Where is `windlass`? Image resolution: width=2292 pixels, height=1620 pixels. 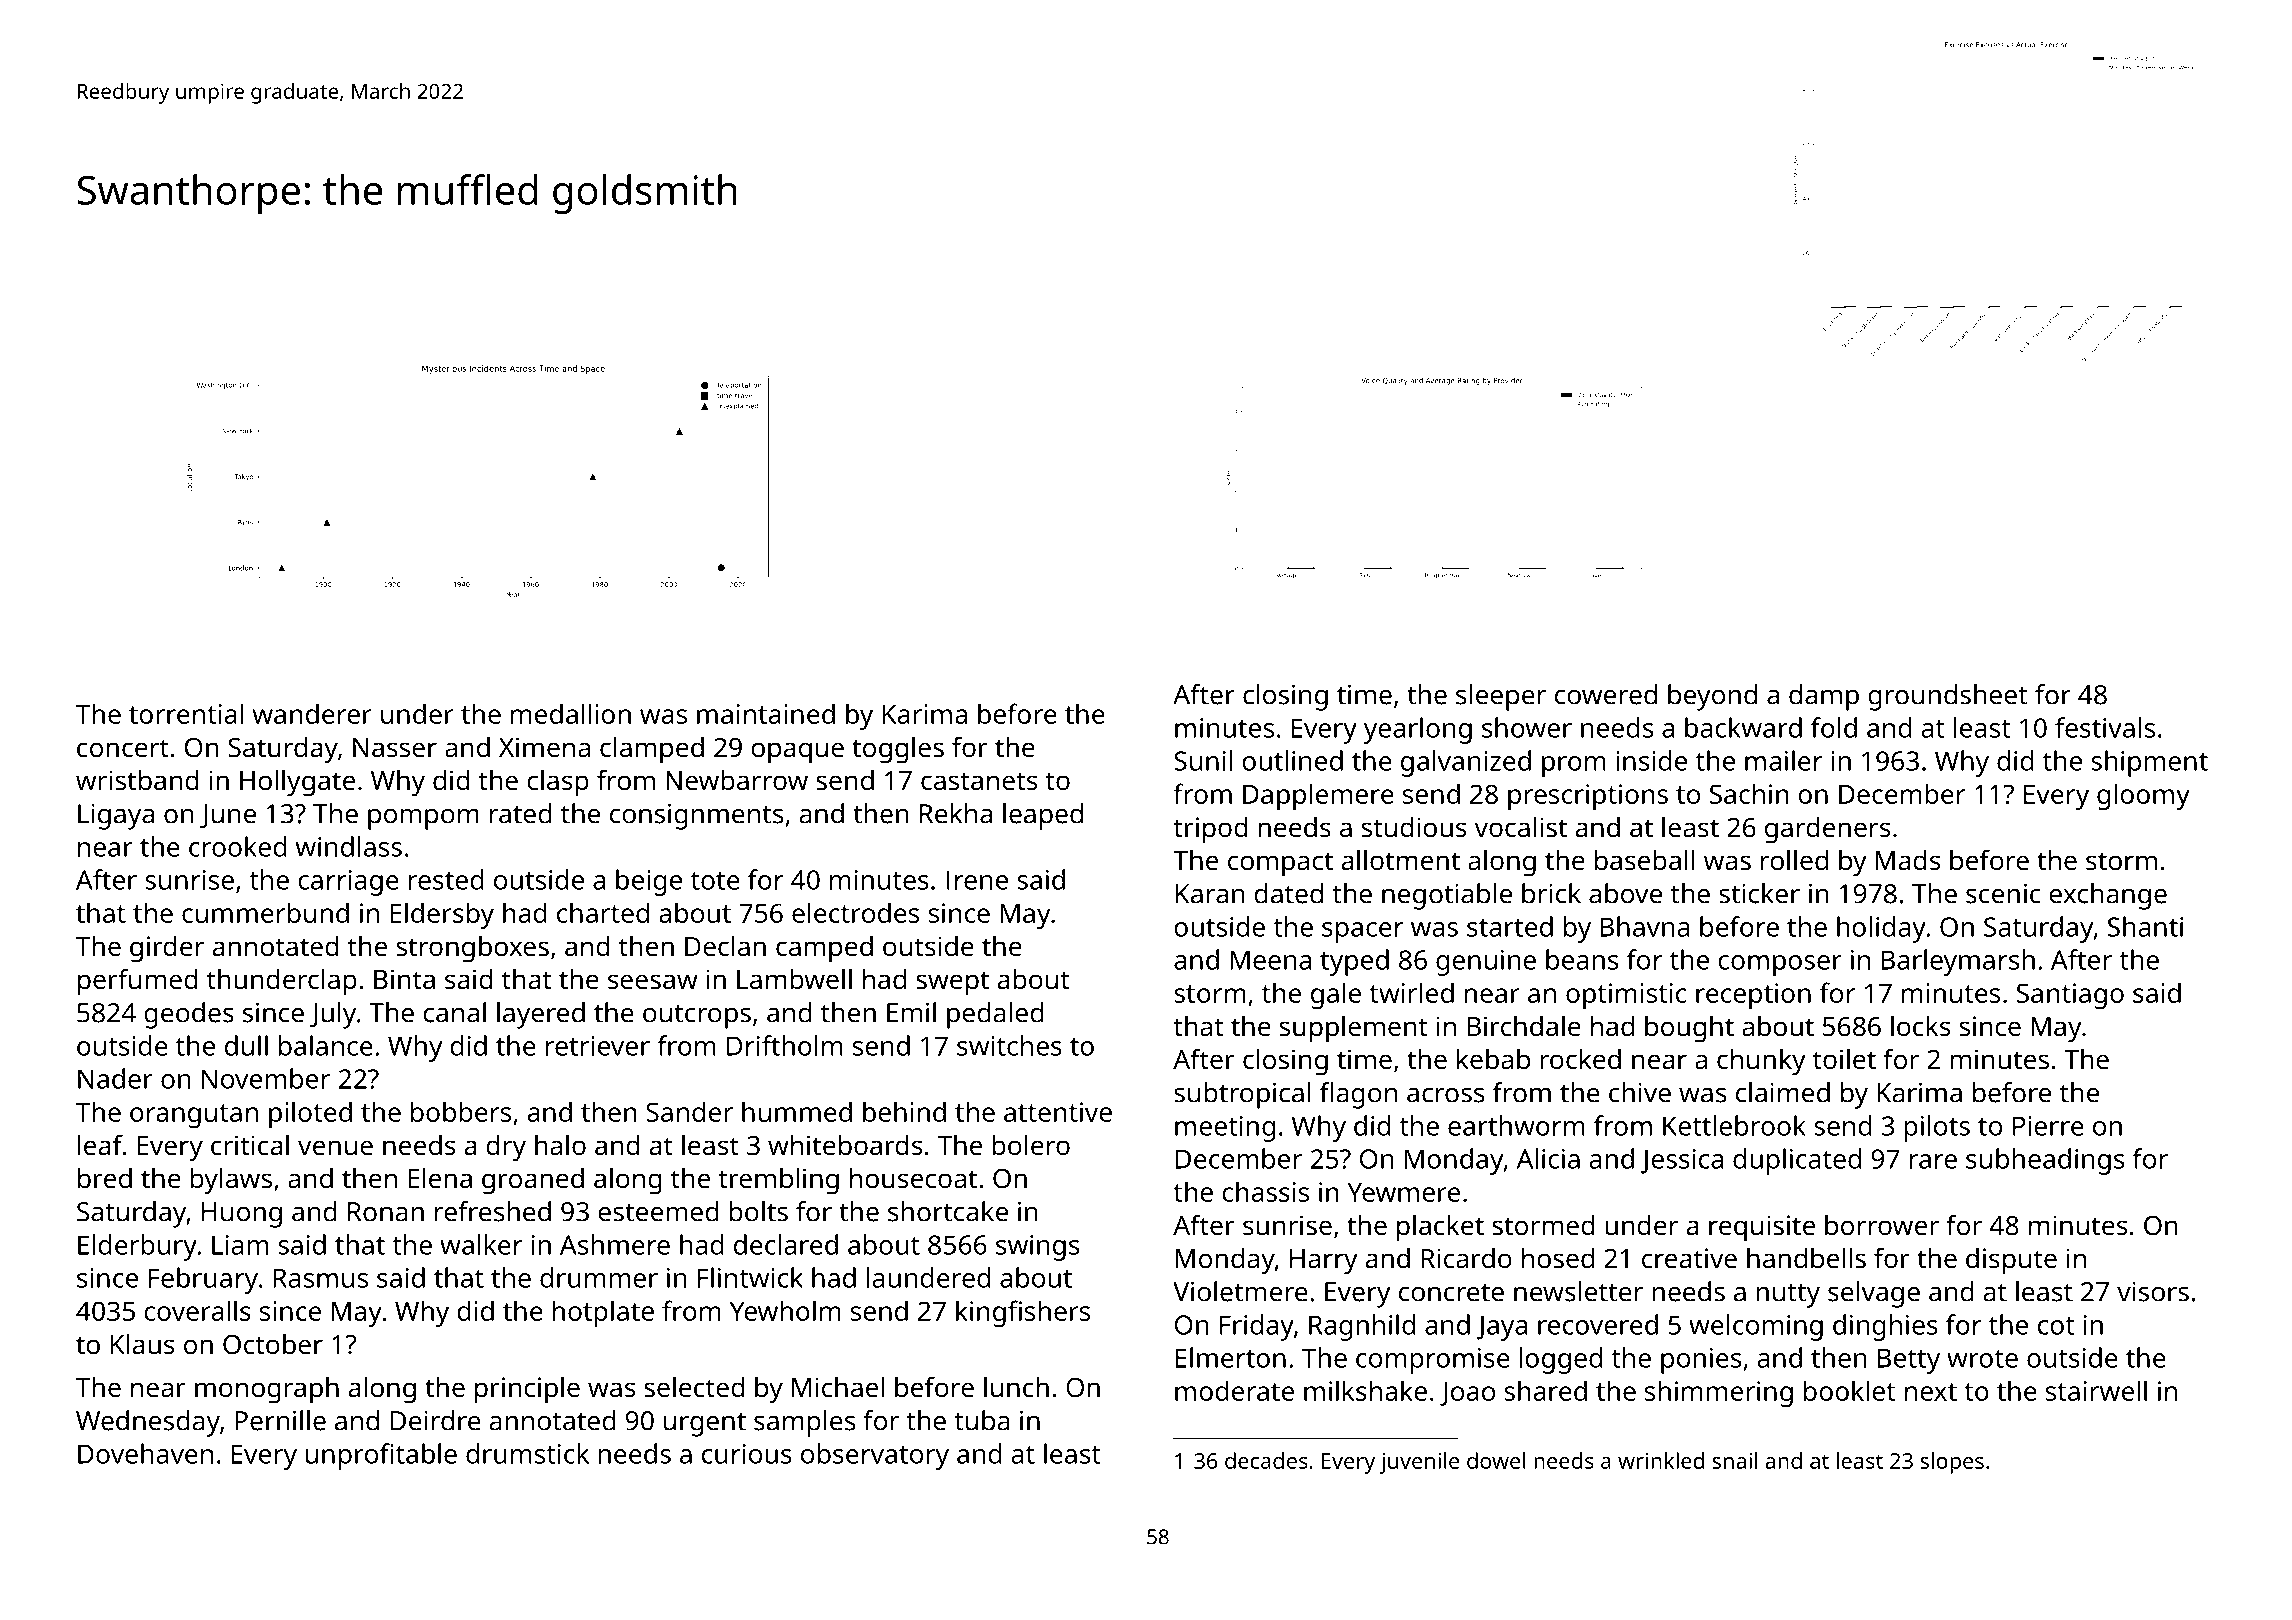 windlass is located at coordinates (348, 846).
